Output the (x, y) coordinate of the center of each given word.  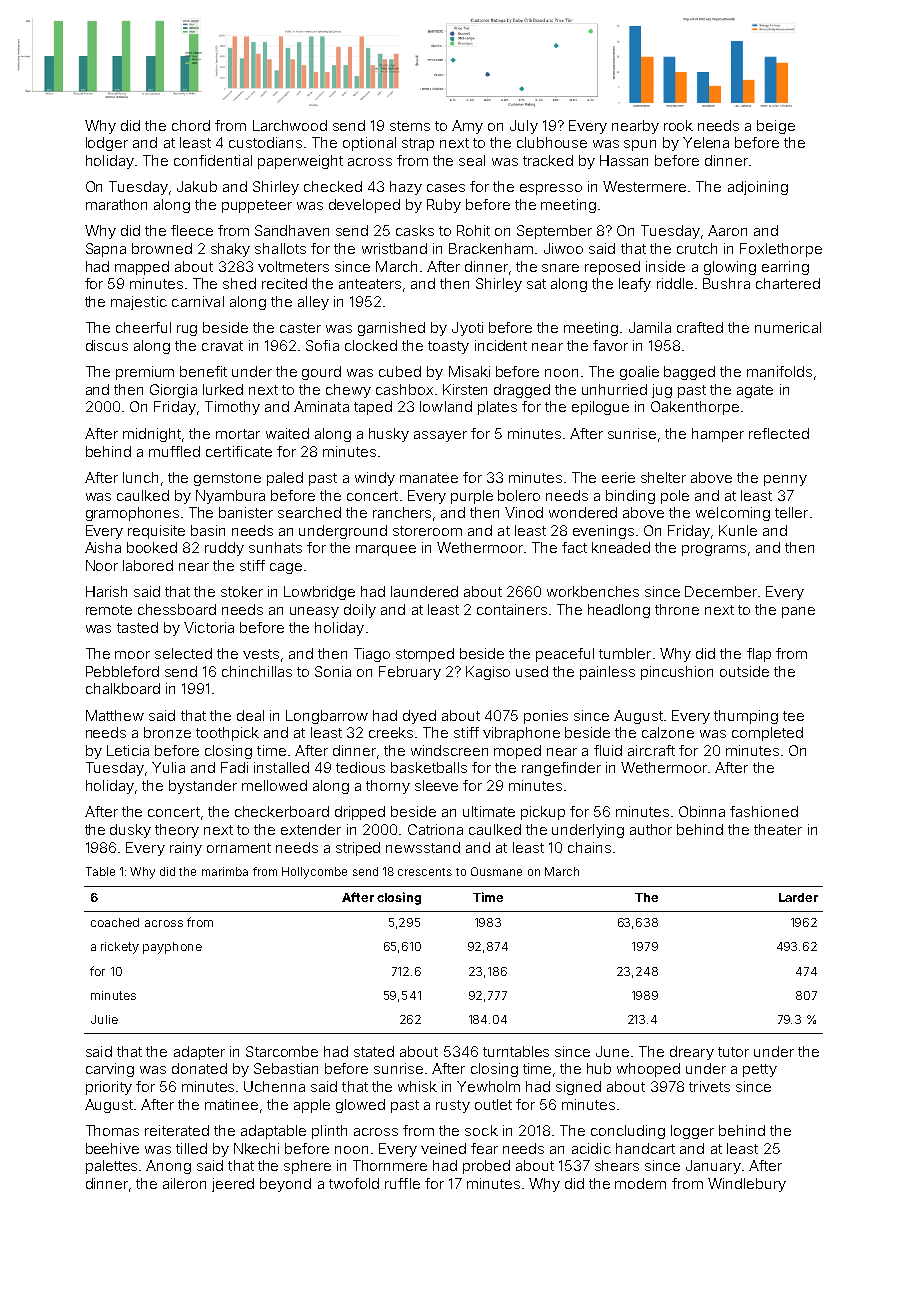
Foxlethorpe (781, 250)
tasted (137, 627)
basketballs (429, 767)
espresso (551, 189)
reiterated (177, 1130)
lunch (140, 477)
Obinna (702, 811)
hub (599, 1068)
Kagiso (488, 673)
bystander (203, 787)
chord (191, 125)
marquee (386, 550)
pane (798, 612)
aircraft (651, 750)
